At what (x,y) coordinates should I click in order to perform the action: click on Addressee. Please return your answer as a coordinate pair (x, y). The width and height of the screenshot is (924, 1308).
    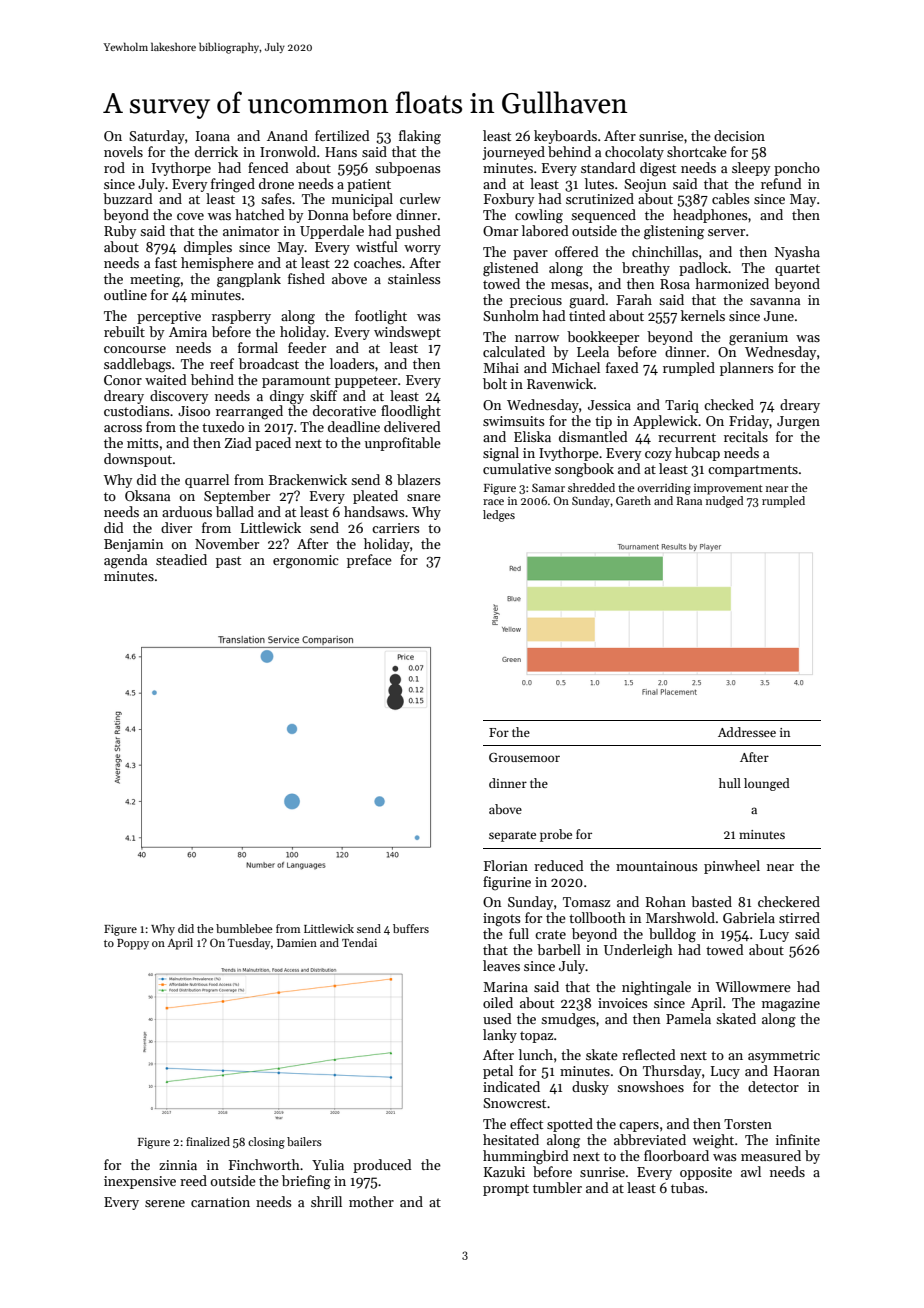
    Looking at the image, I should click on (747, 732).
